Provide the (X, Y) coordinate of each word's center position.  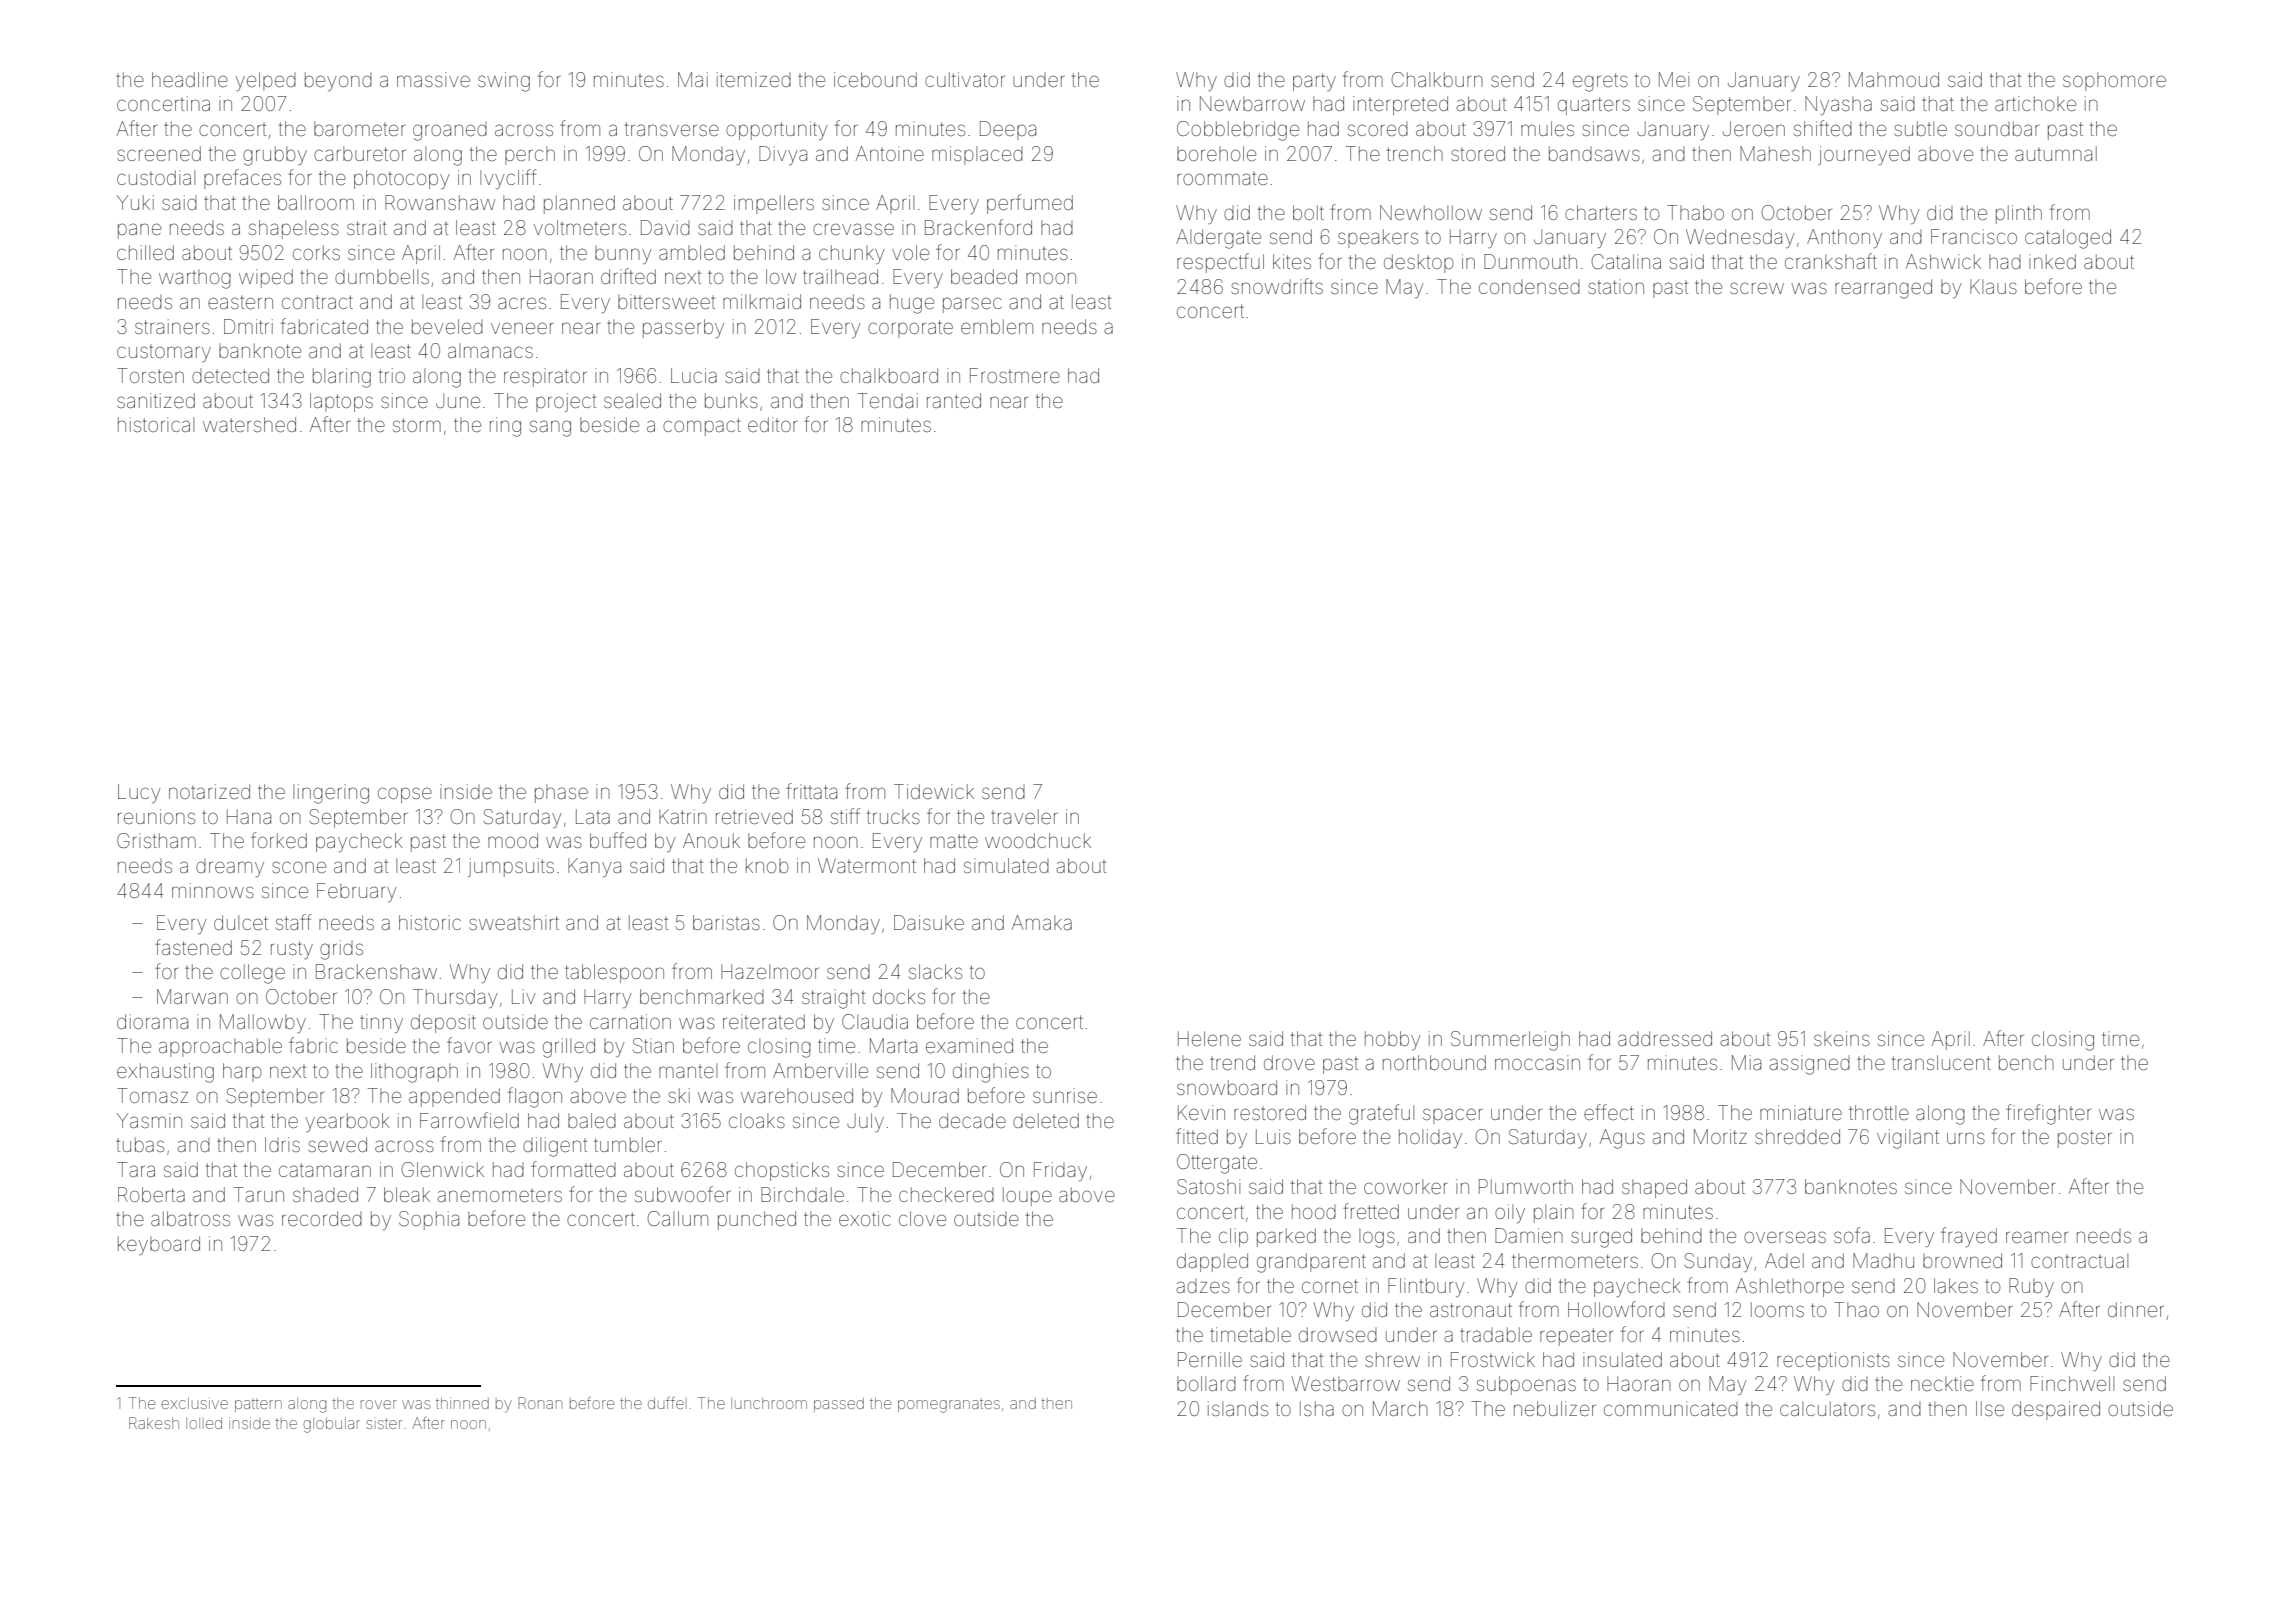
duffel (666, 1403)
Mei (1674, 79)
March (1400, 1408)
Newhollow (1431, 212)
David (665, 227)
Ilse (1990, 1408)
